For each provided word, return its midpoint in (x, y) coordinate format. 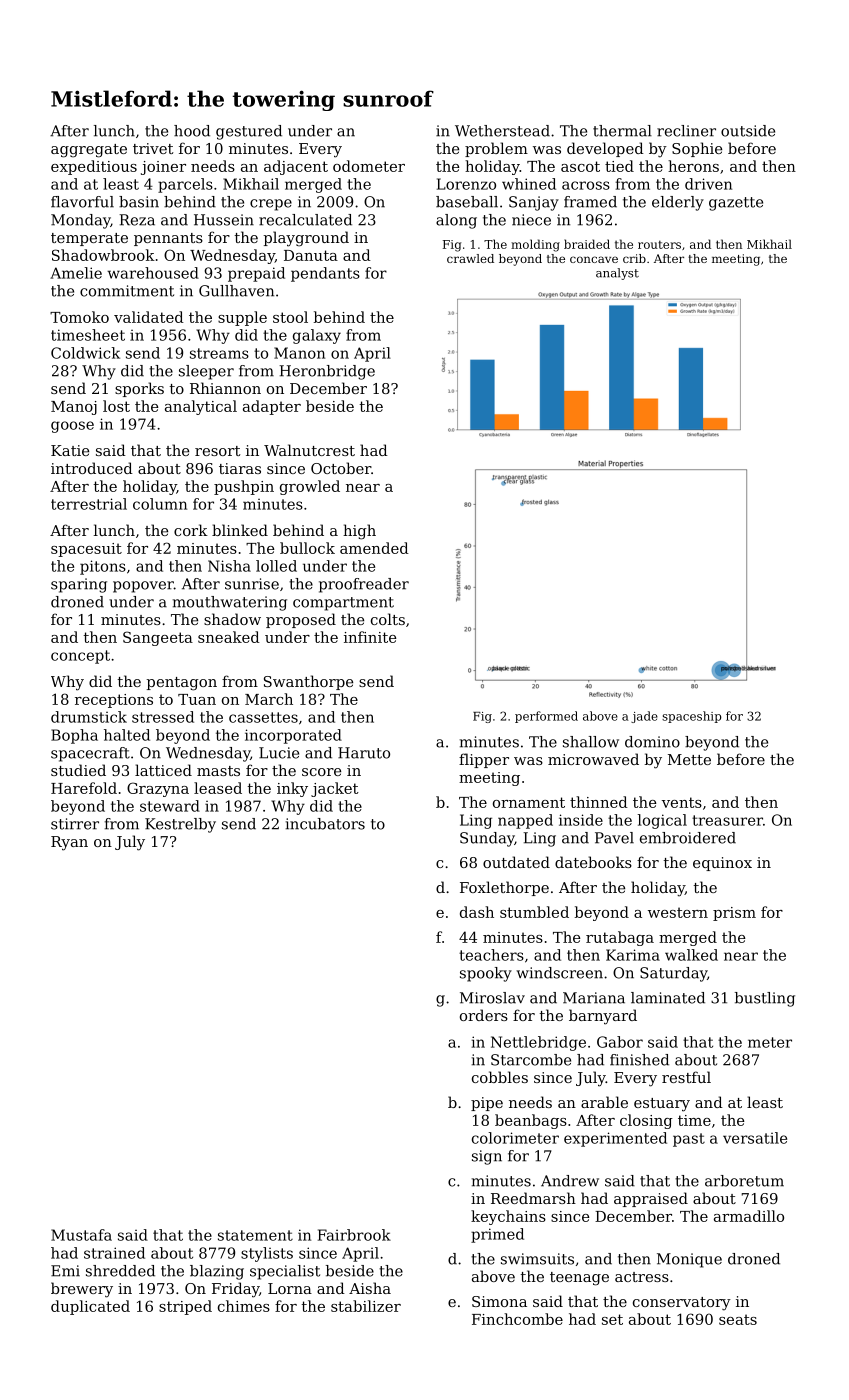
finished (639, 1060)
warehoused (153, 273)
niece (531, 220)
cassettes (263, 717)
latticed (163, 770)
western (678, 912)
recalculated (305, 220)
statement (255, 1235)
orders (484, 1015)
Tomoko (79, 317)
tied (619, 166)
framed (590, 202)
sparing (79, 585)
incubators (325, 824)
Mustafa (81, 1235)
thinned (599, 802)
